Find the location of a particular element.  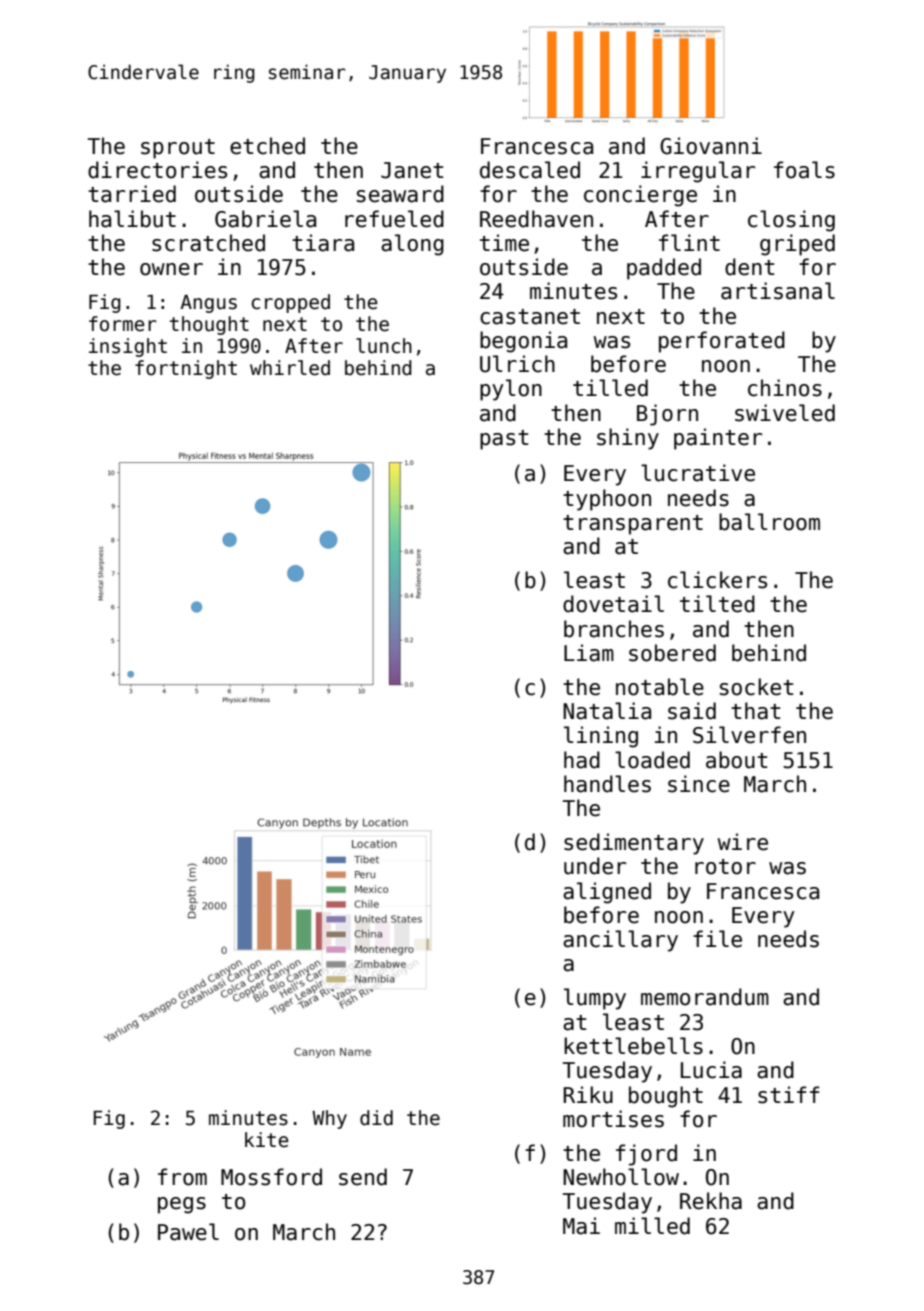

said is located at coordinates (692, 711).
